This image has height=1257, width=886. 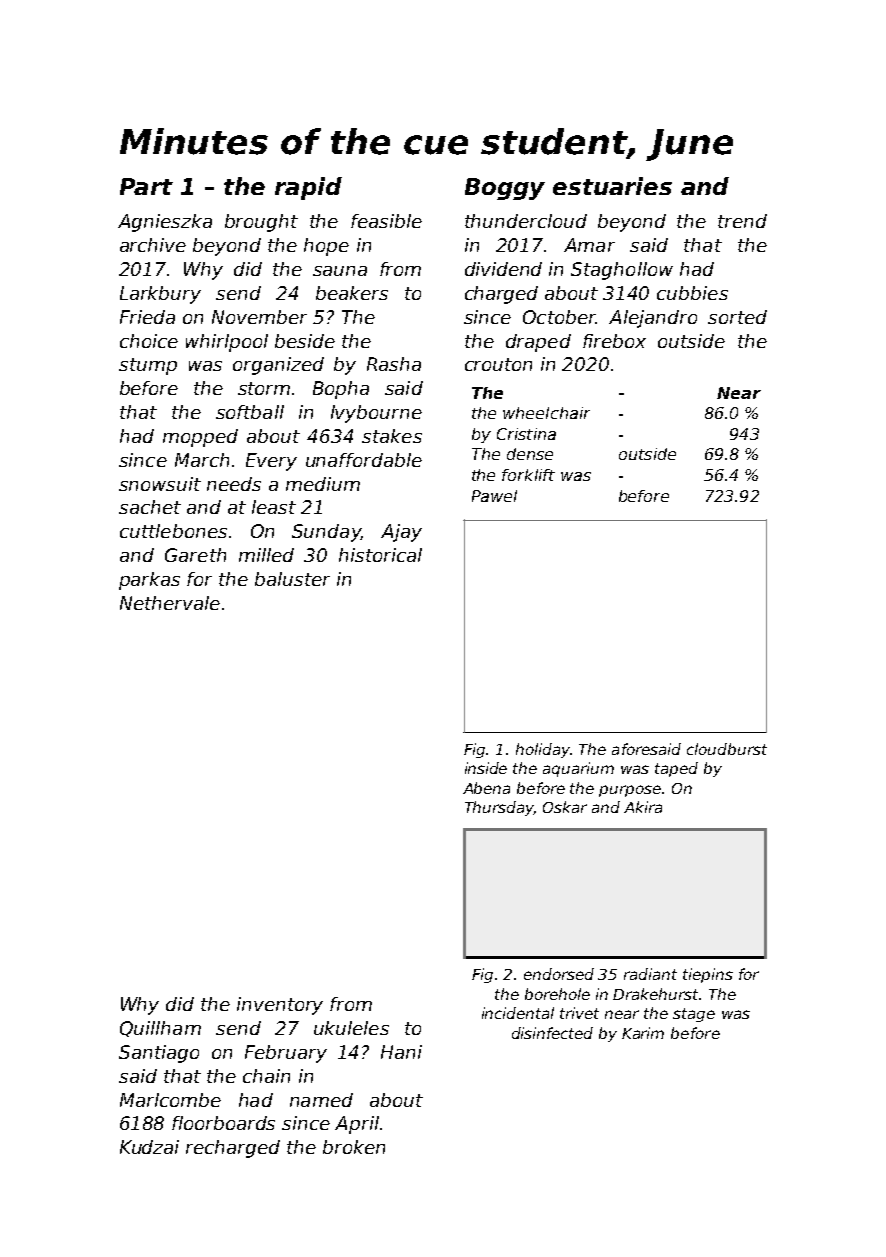 I want to click on dividend, so click(x=503, y=269).
